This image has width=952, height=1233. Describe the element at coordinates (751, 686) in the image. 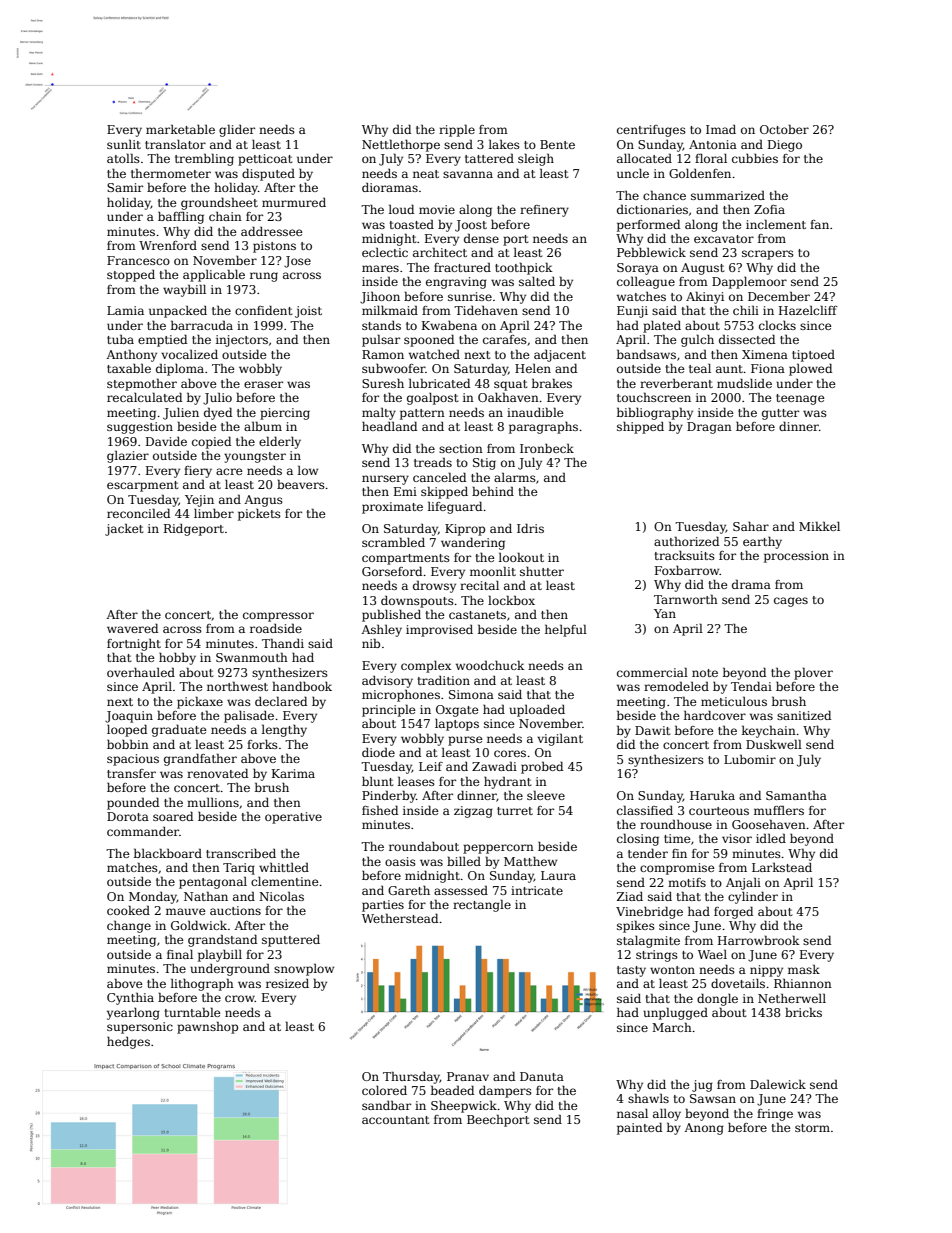

I see `Tendai` at that location.
